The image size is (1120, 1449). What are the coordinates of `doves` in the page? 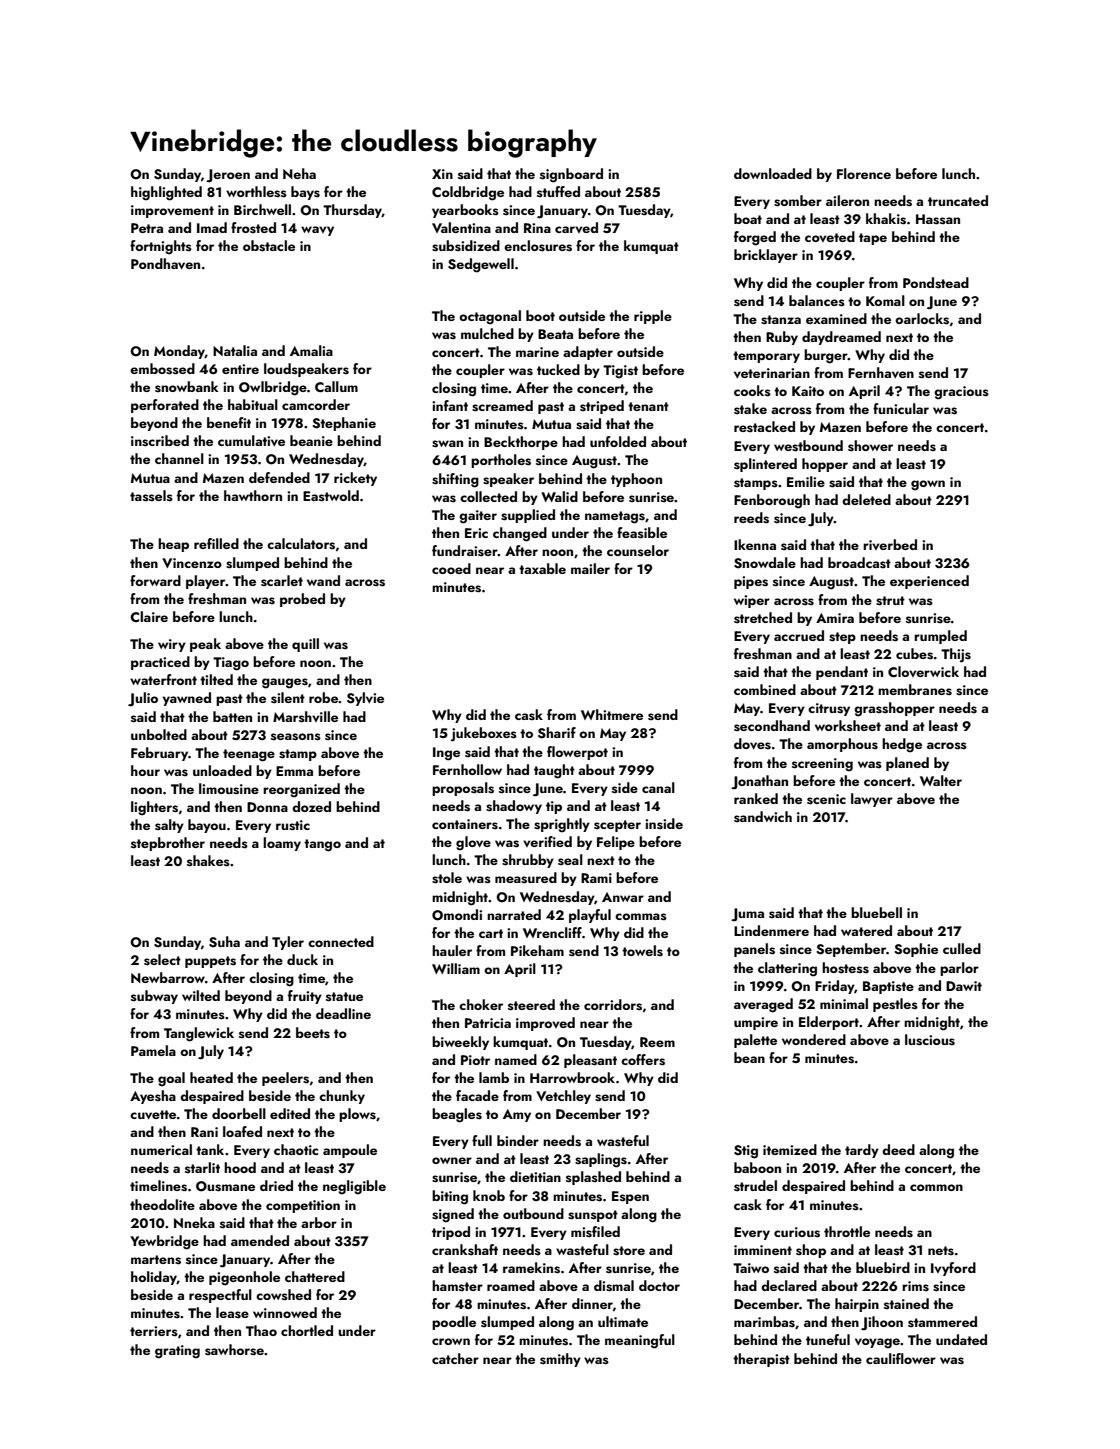 It's located at (752, 744).
